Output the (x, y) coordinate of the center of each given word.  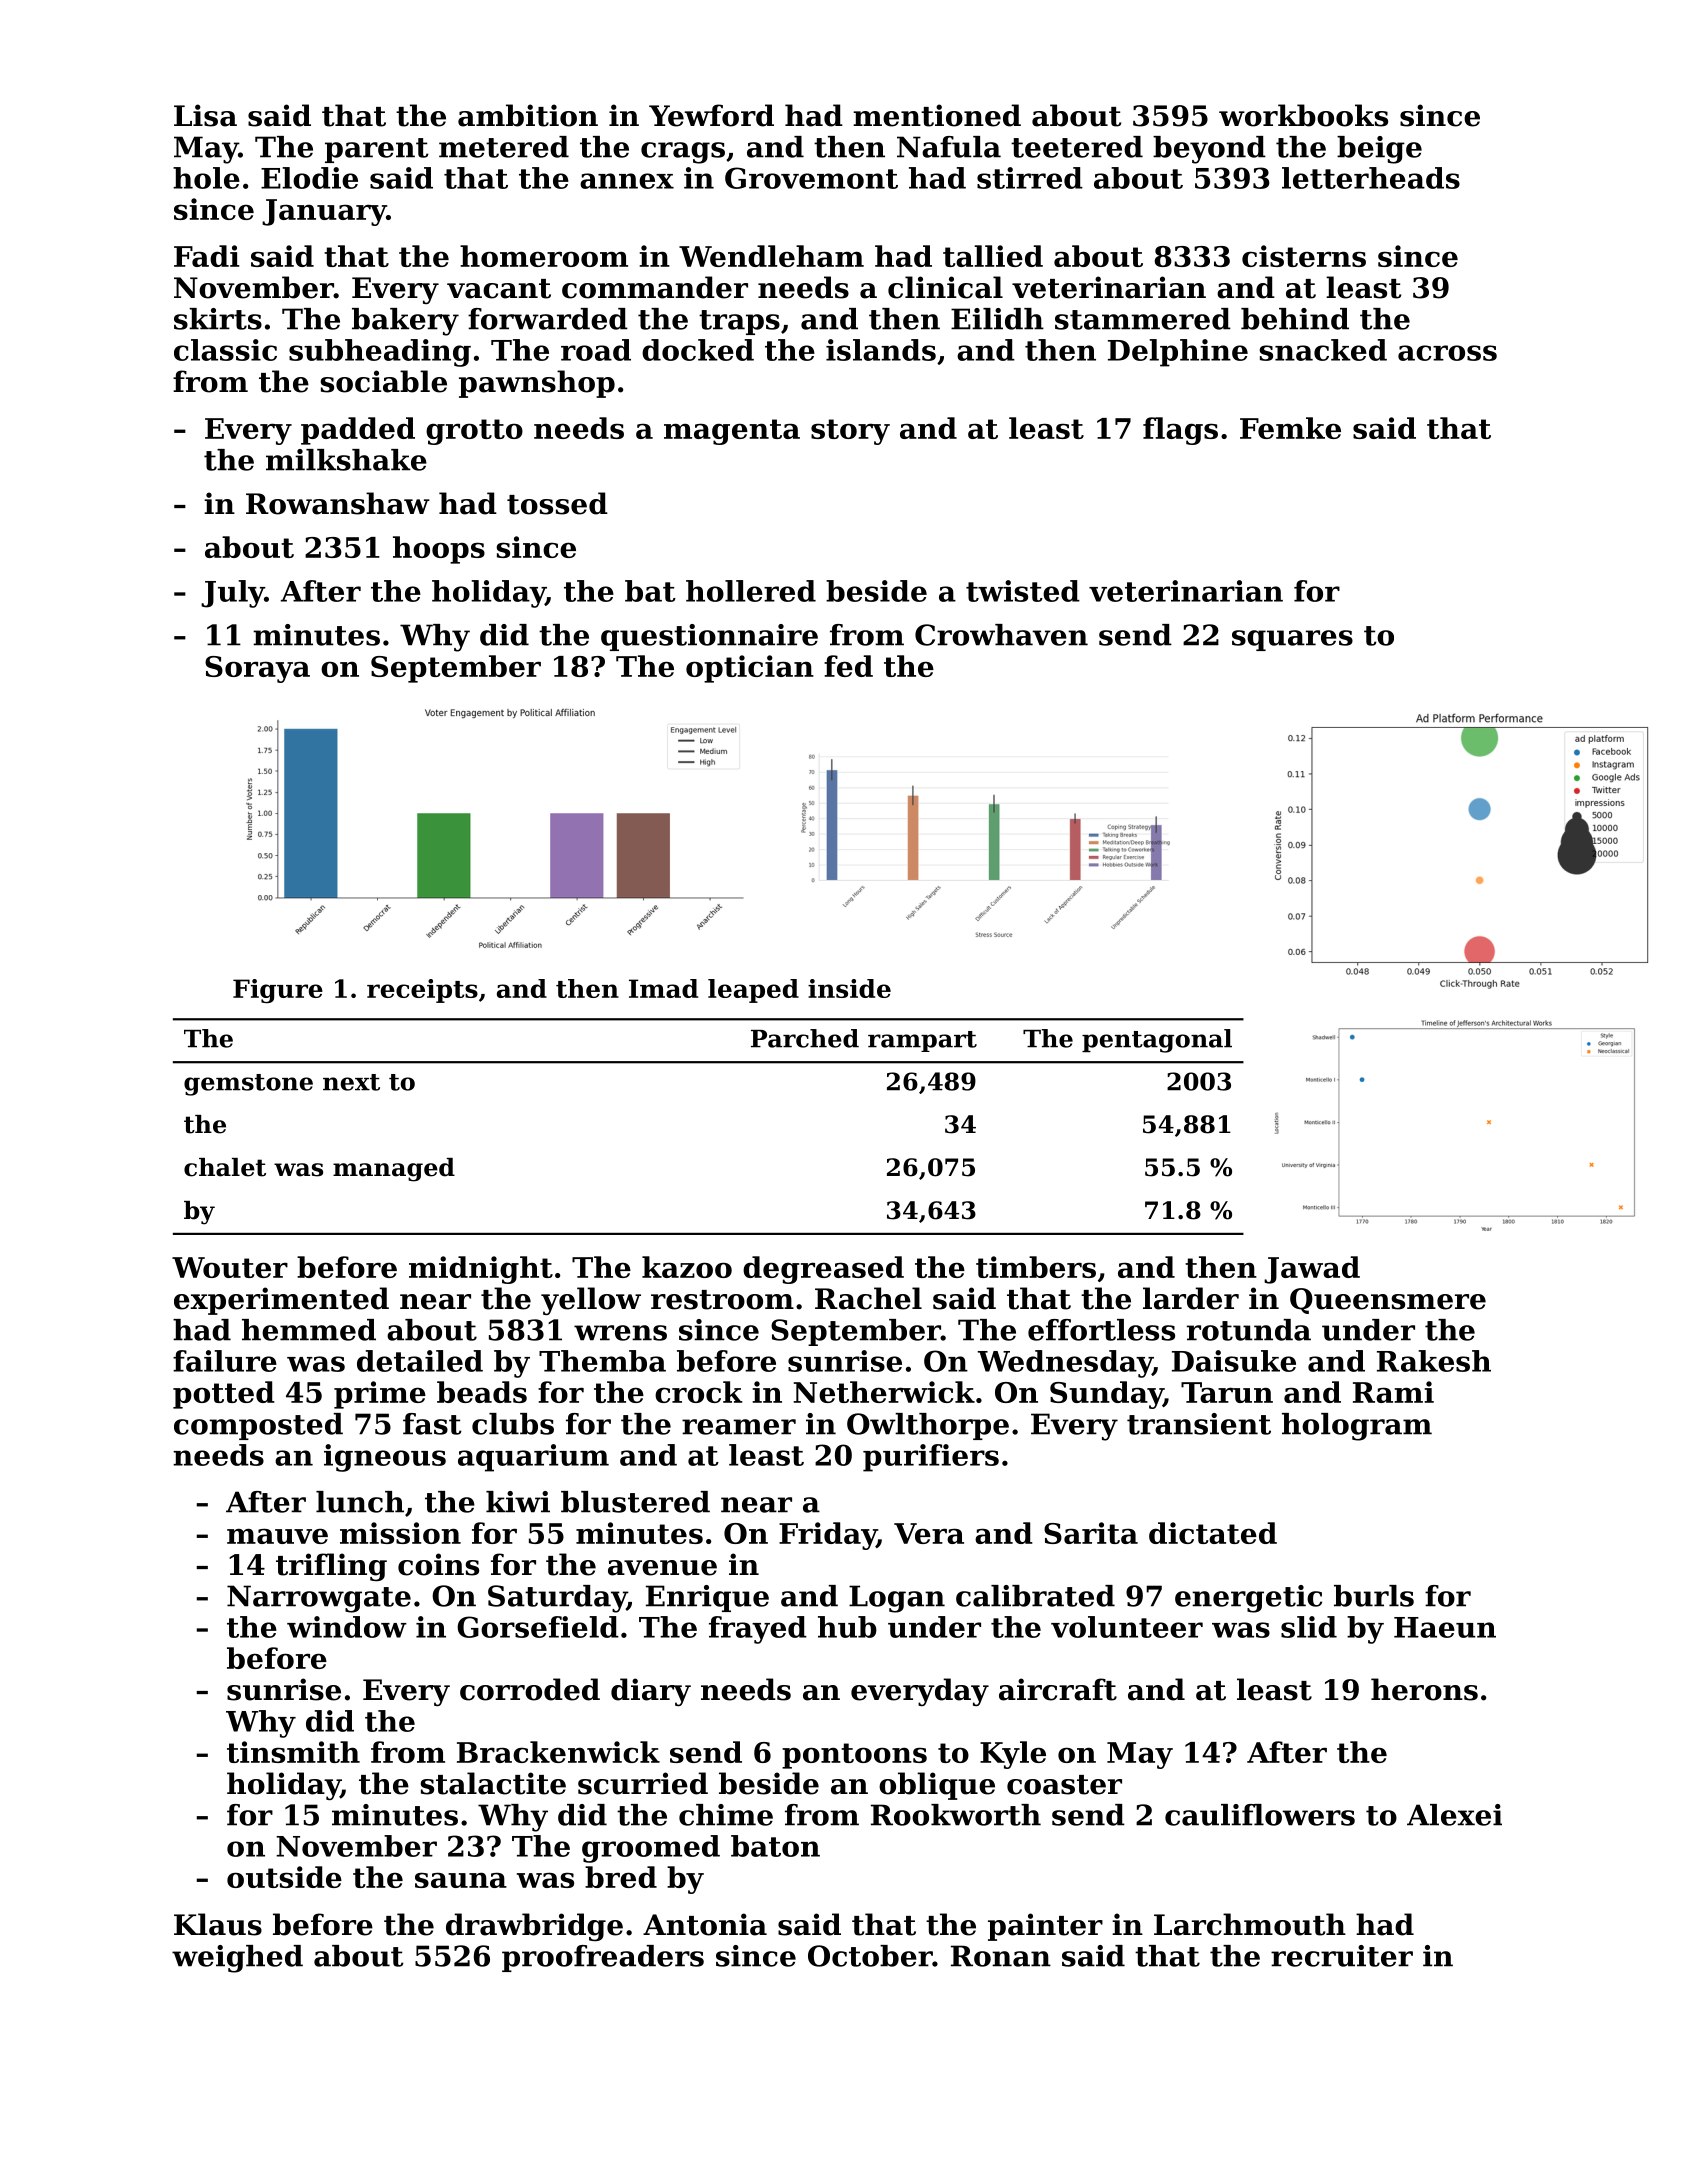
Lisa (205, 115)
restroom (722, 1300)
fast (432, 1424)
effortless (1101, 1330)
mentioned (937, 115)
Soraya (257, 669)
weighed (237, 1959)
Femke (1290, 428)
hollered (751, 591)
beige (1379, 150)
